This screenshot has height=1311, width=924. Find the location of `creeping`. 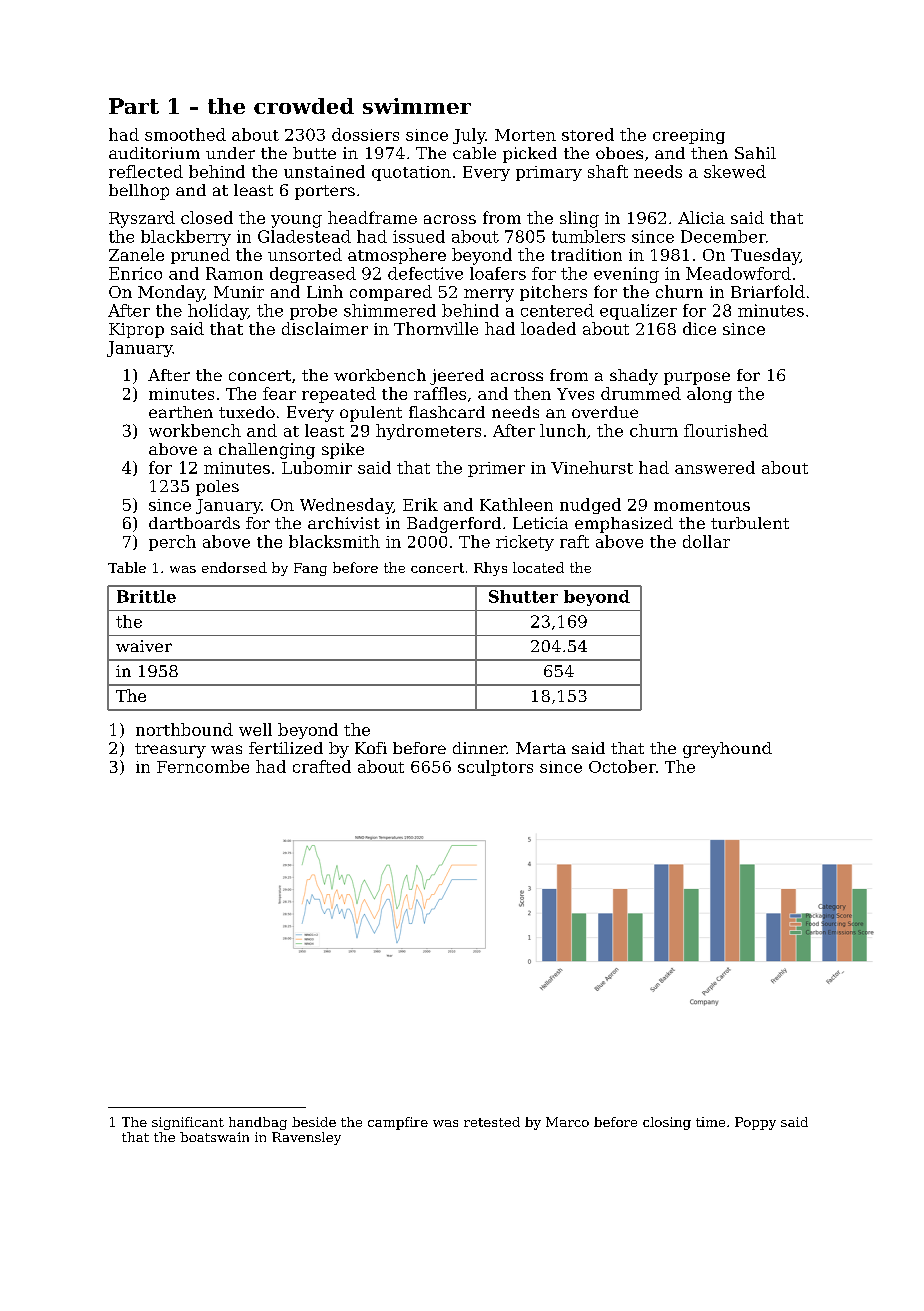

creeping is located at coordinates (689, 136).
